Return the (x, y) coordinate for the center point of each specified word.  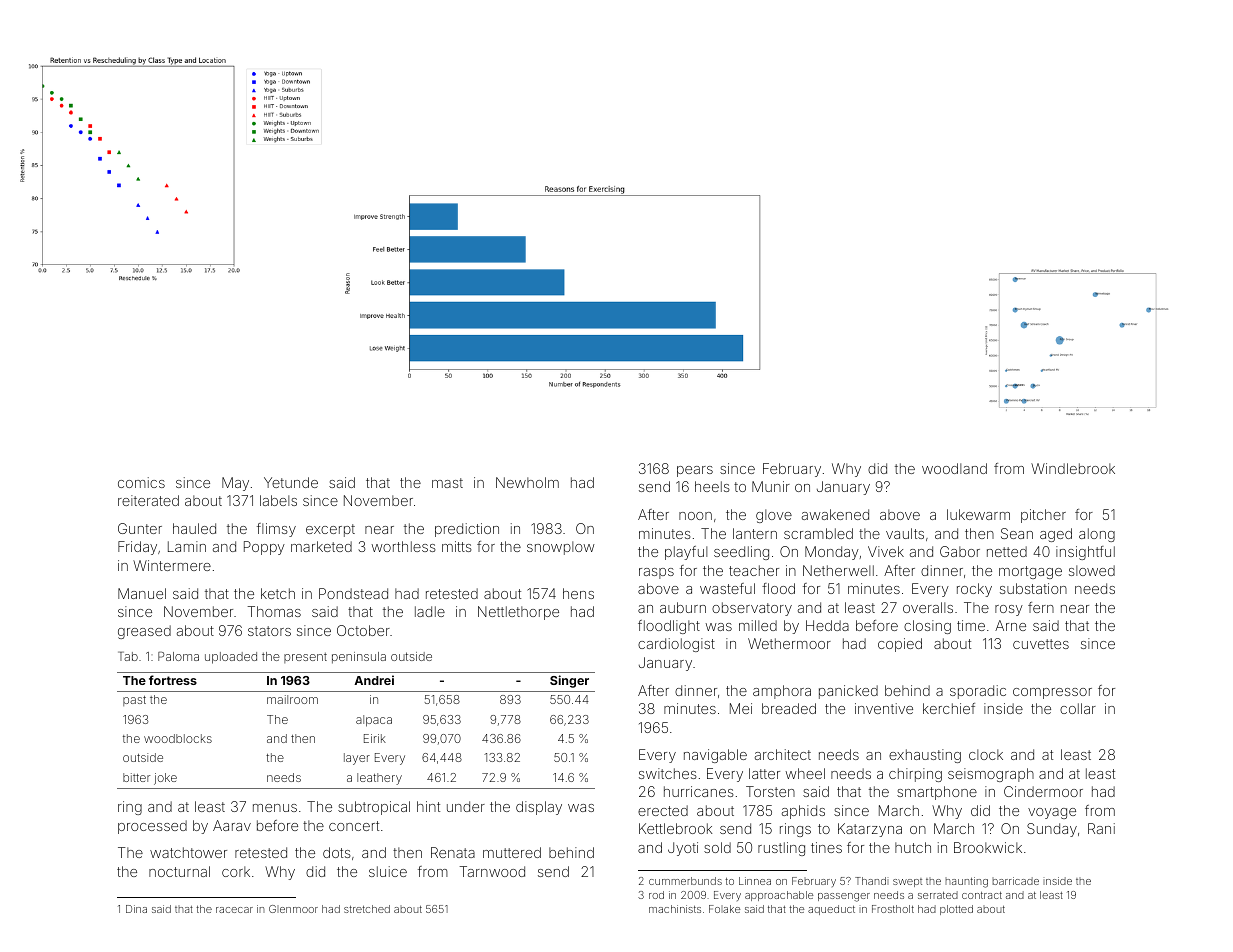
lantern (755, 533)
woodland (954, 468)
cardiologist (676, 645)
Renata (453, 852)
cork (236, 871)
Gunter (140, 528)
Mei (741, 708)
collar (1078, 708)
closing (927, 627)
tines (826, 847)
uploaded (231, 658)
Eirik (375, 738)
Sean (1017, 533)
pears (695, 471)
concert (354, 826)
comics (141, 482)
